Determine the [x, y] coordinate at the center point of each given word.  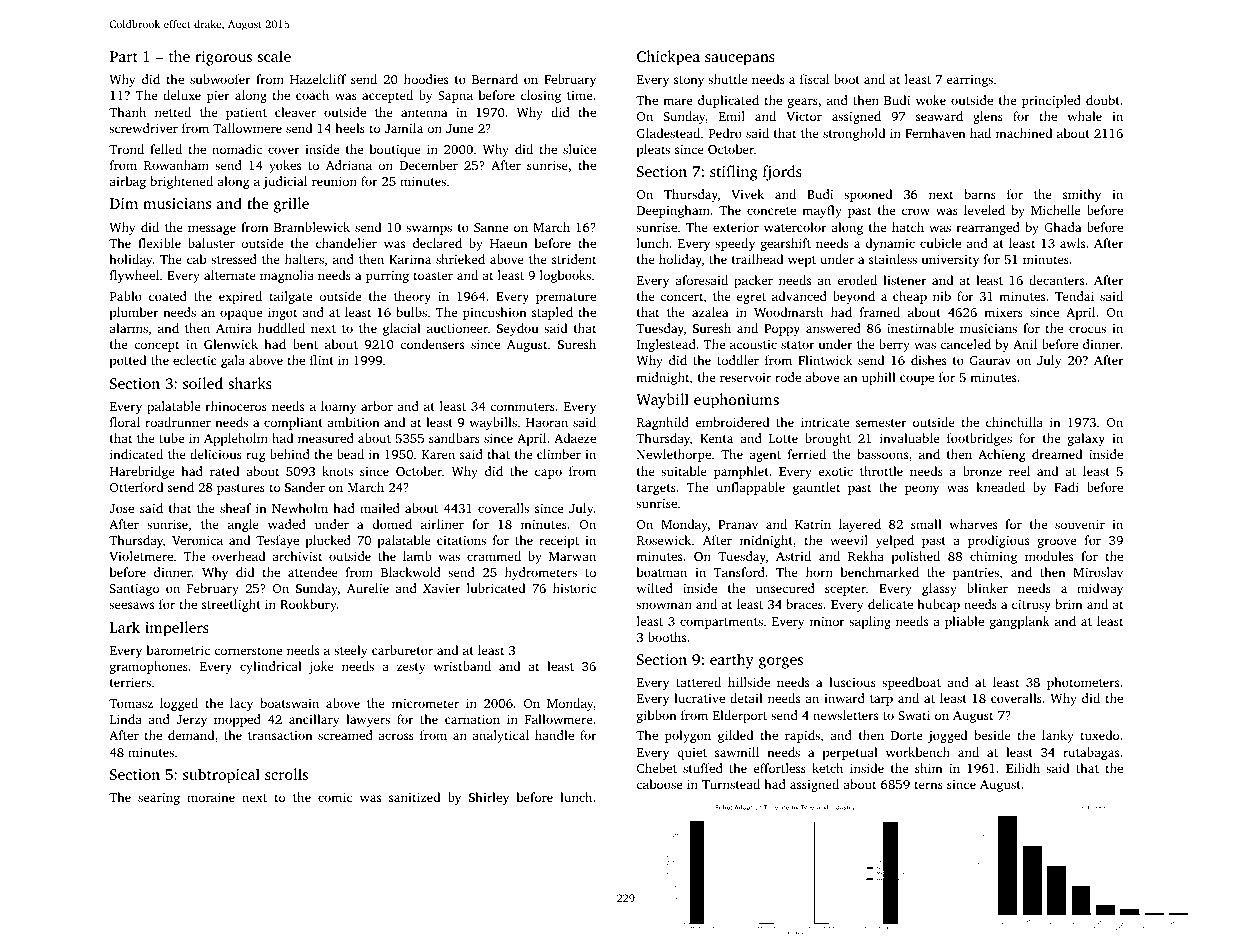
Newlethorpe [674, 455]
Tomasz [131, 703]
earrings [969, 81]
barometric [178, 650]
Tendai [1074, 296]
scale [274, 56]
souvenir [1080, 524]
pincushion [495, 313]
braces [804, 604]
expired [240, 297]
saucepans [740, 60]
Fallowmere [558, 719]
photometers [1083, 683]
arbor [377, 406]
